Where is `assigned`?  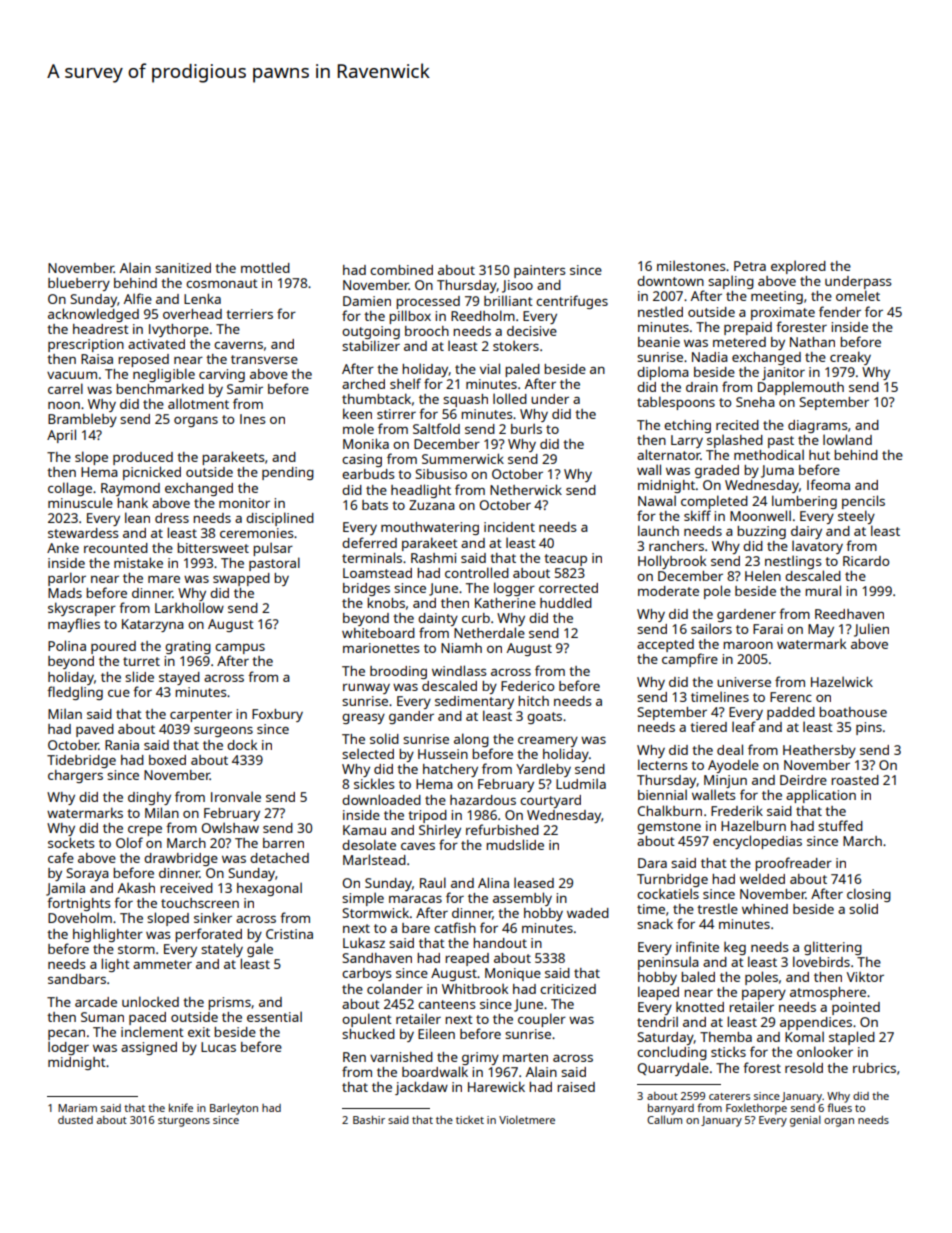
assigned is located at coordinates (149, 1048).
